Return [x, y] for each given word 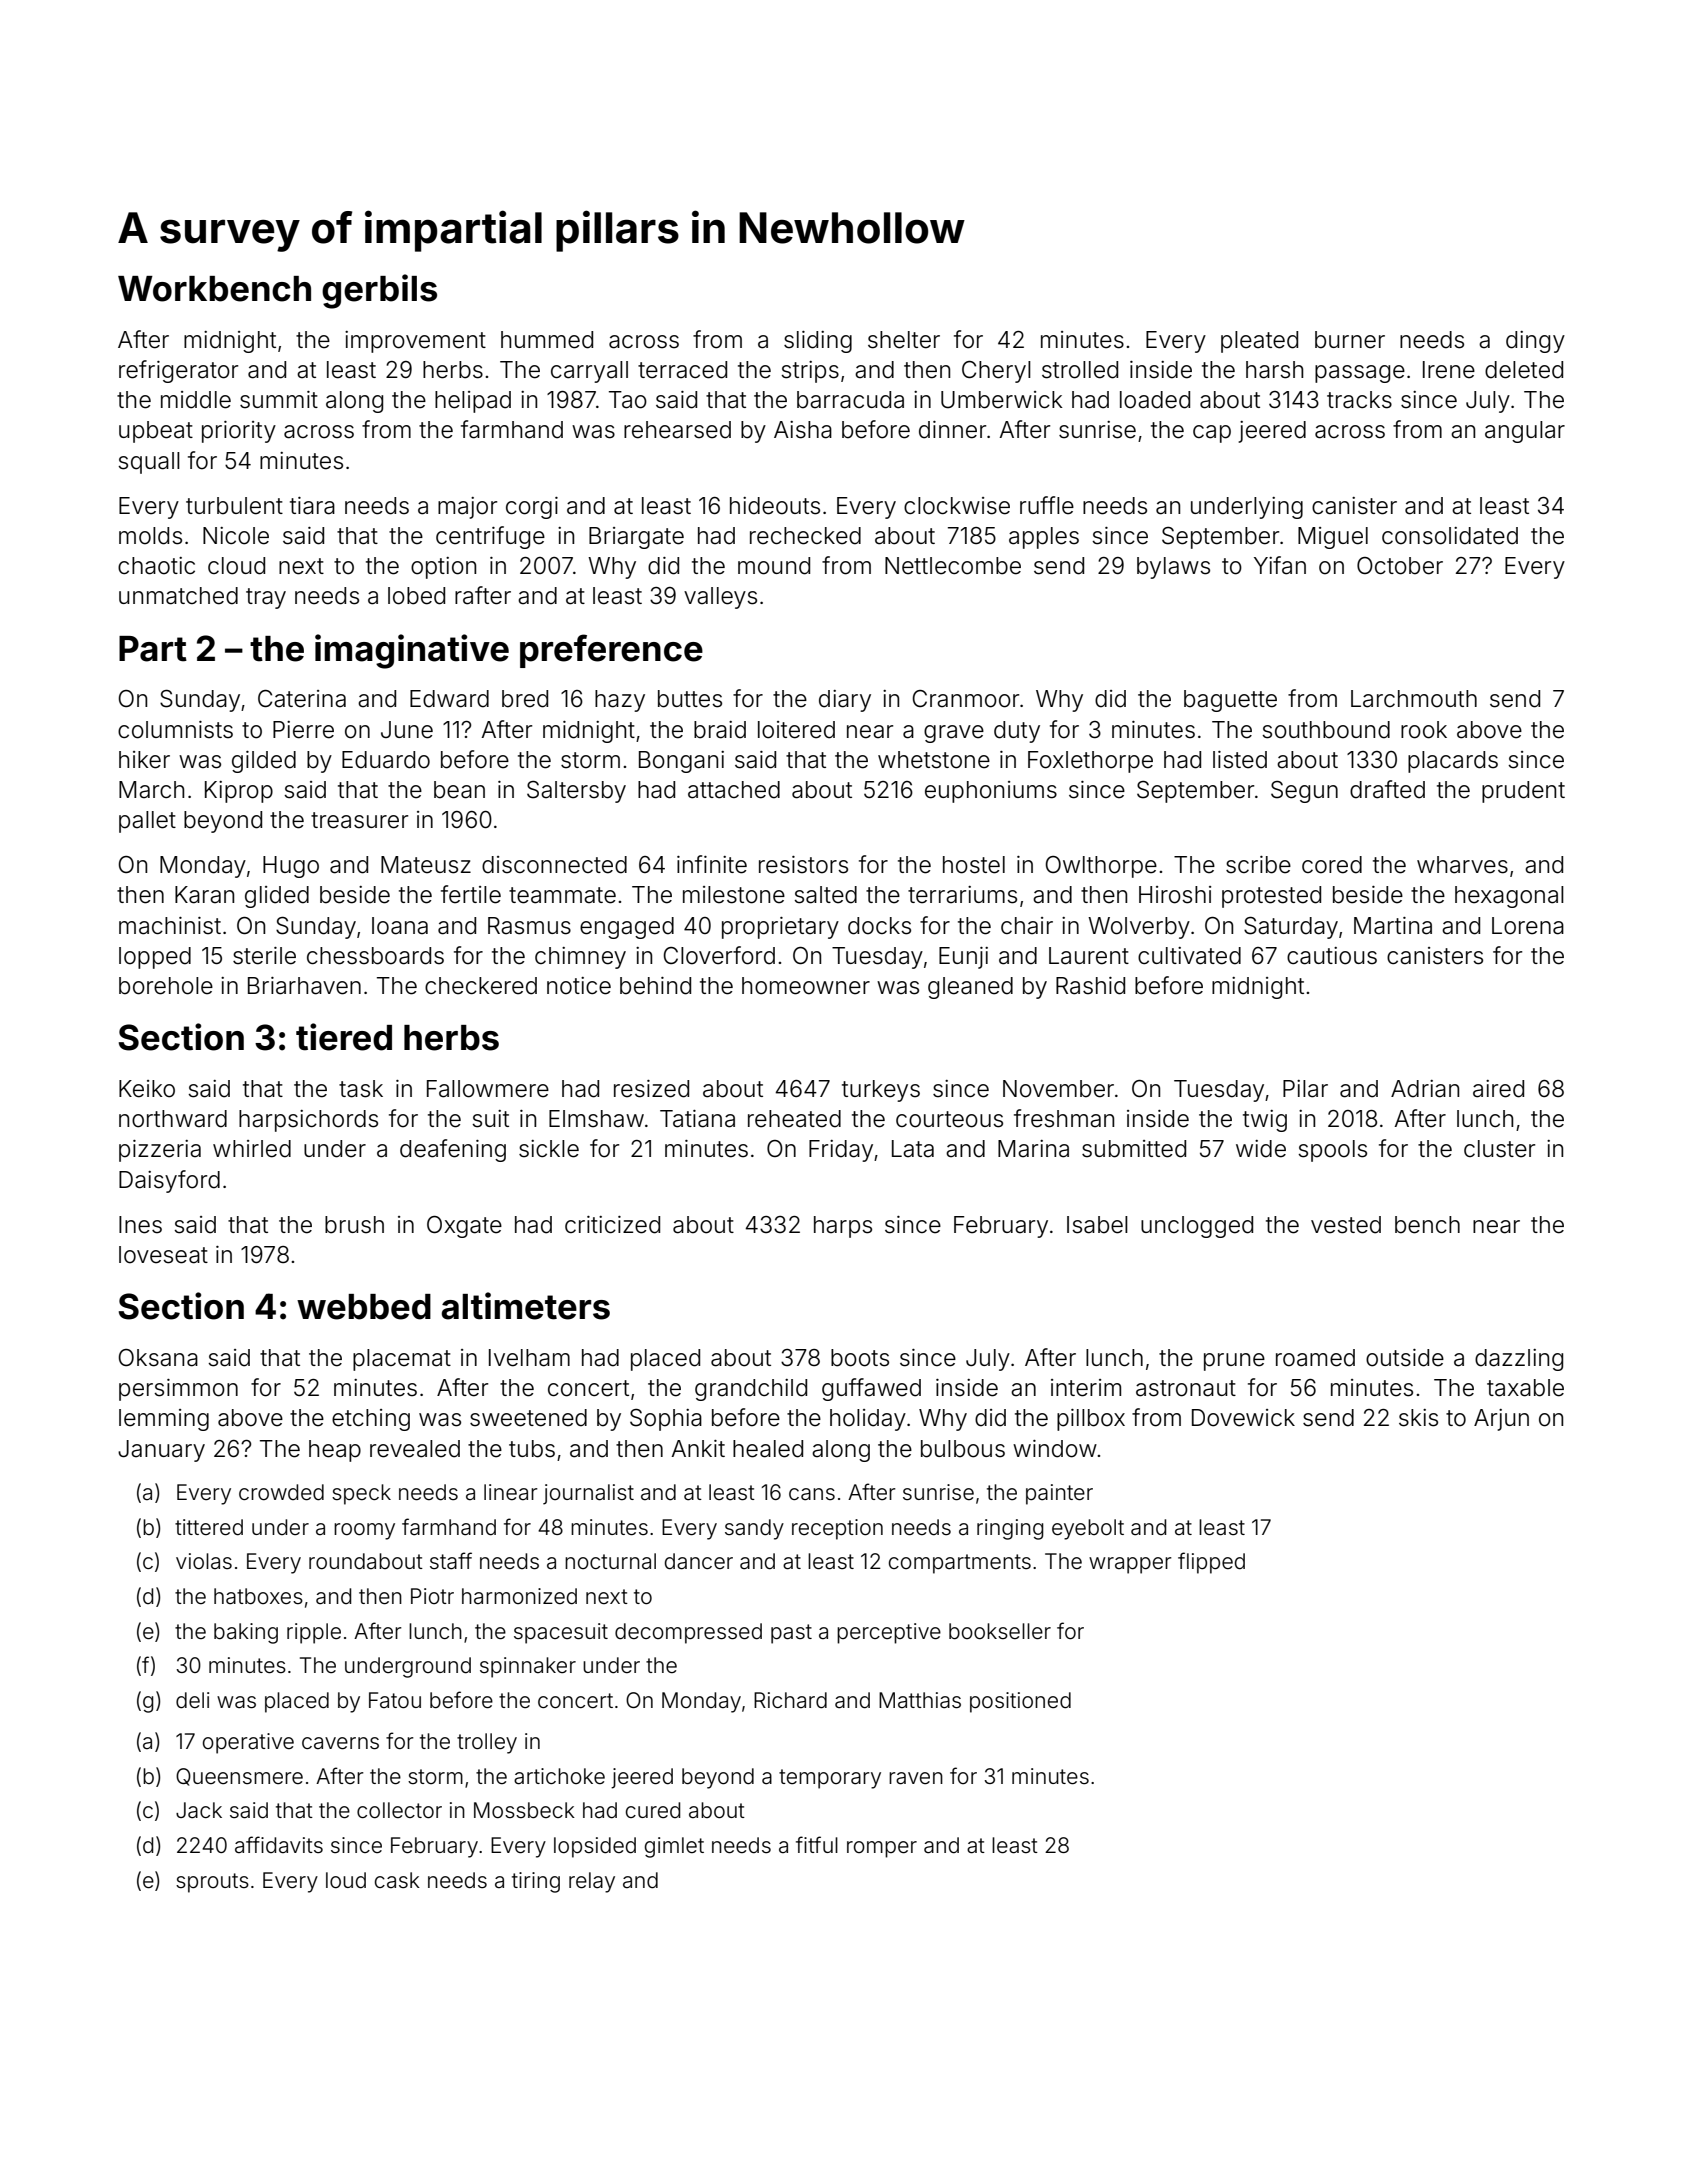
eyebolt [1088, 1529]
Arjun [1501, 1420]
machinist [170, 926]
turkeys [881, 1091]
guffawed [871, 1389]
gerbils [379, 291]
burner [1350, 340]
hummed [547, 340]
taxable [1525, 1388]
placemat [402, 1360]
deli [192, 1700]
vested [1346, 1225]
